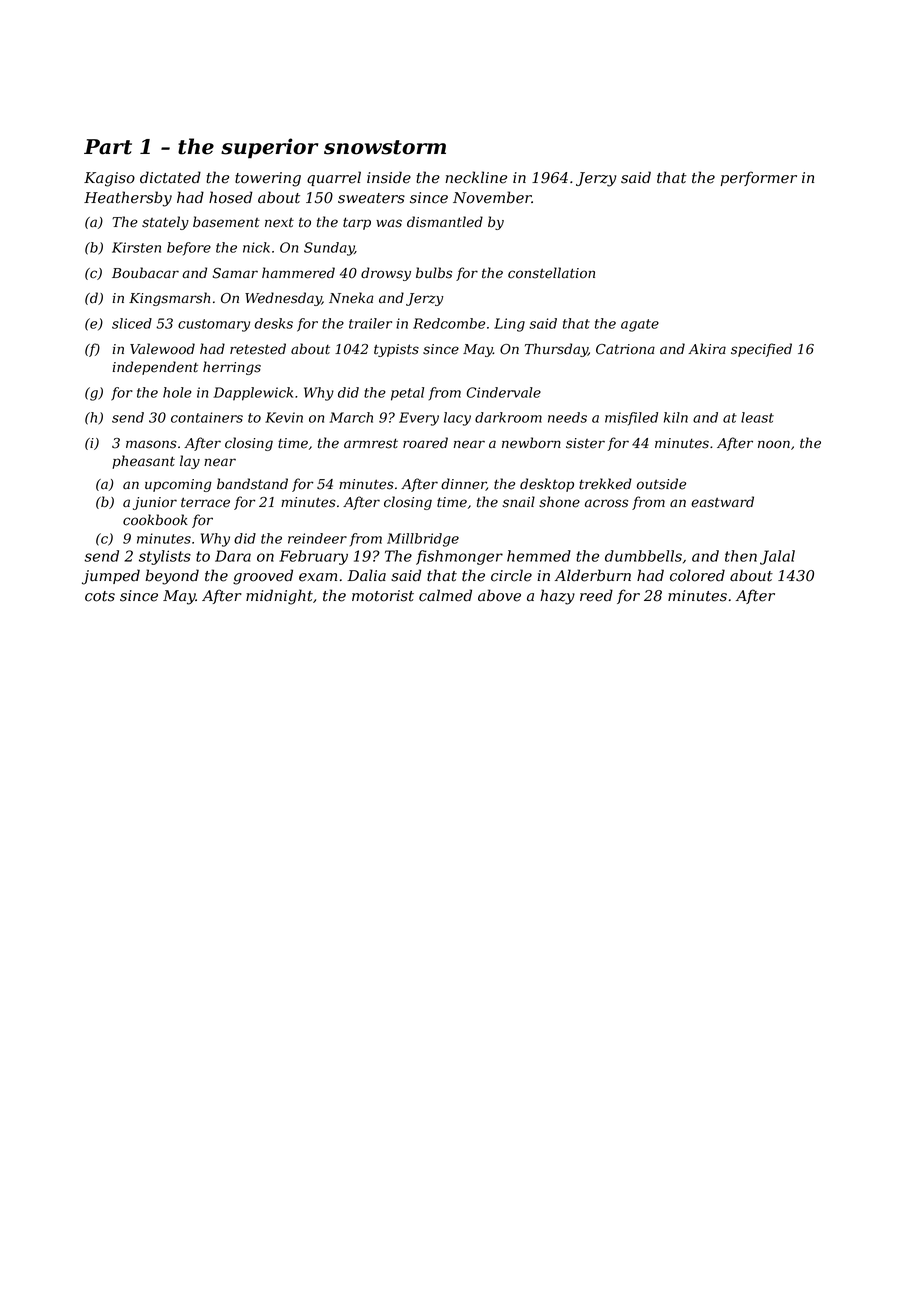 The width and height of the document is (908, 1316). What do you see at coordinates (231, 197) in the document?
I see `hosed` at bounding box center [231, 197].
